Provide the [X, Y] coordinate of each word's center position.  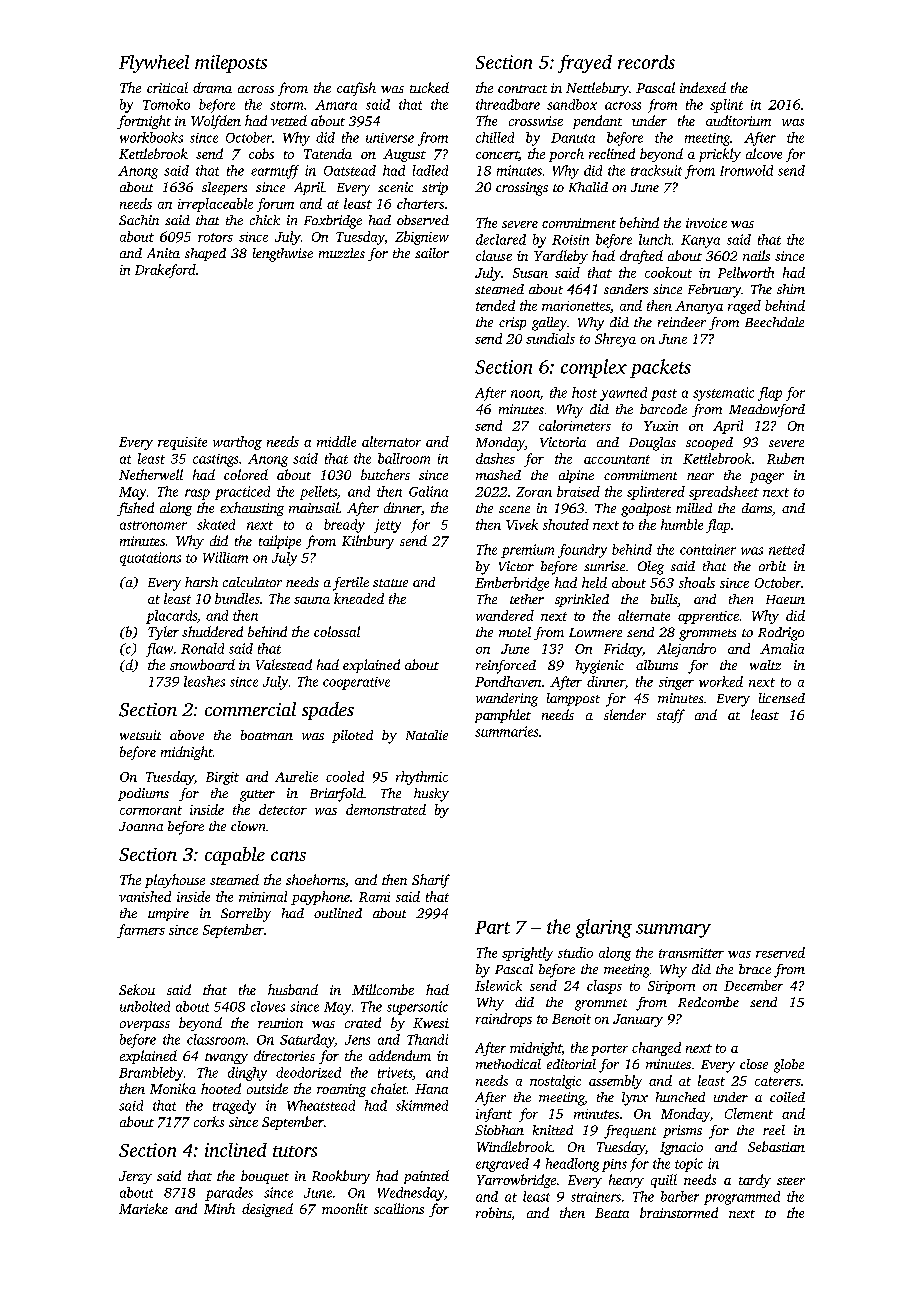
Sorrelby [246, 915]
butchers [385, 474]
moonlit [345, 1208]
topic [689, 1165]
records [646, 62]
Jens [357, 1040]
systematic [723, 394]
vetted [289, 120]
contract [522, 89]
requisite [182, 443]
